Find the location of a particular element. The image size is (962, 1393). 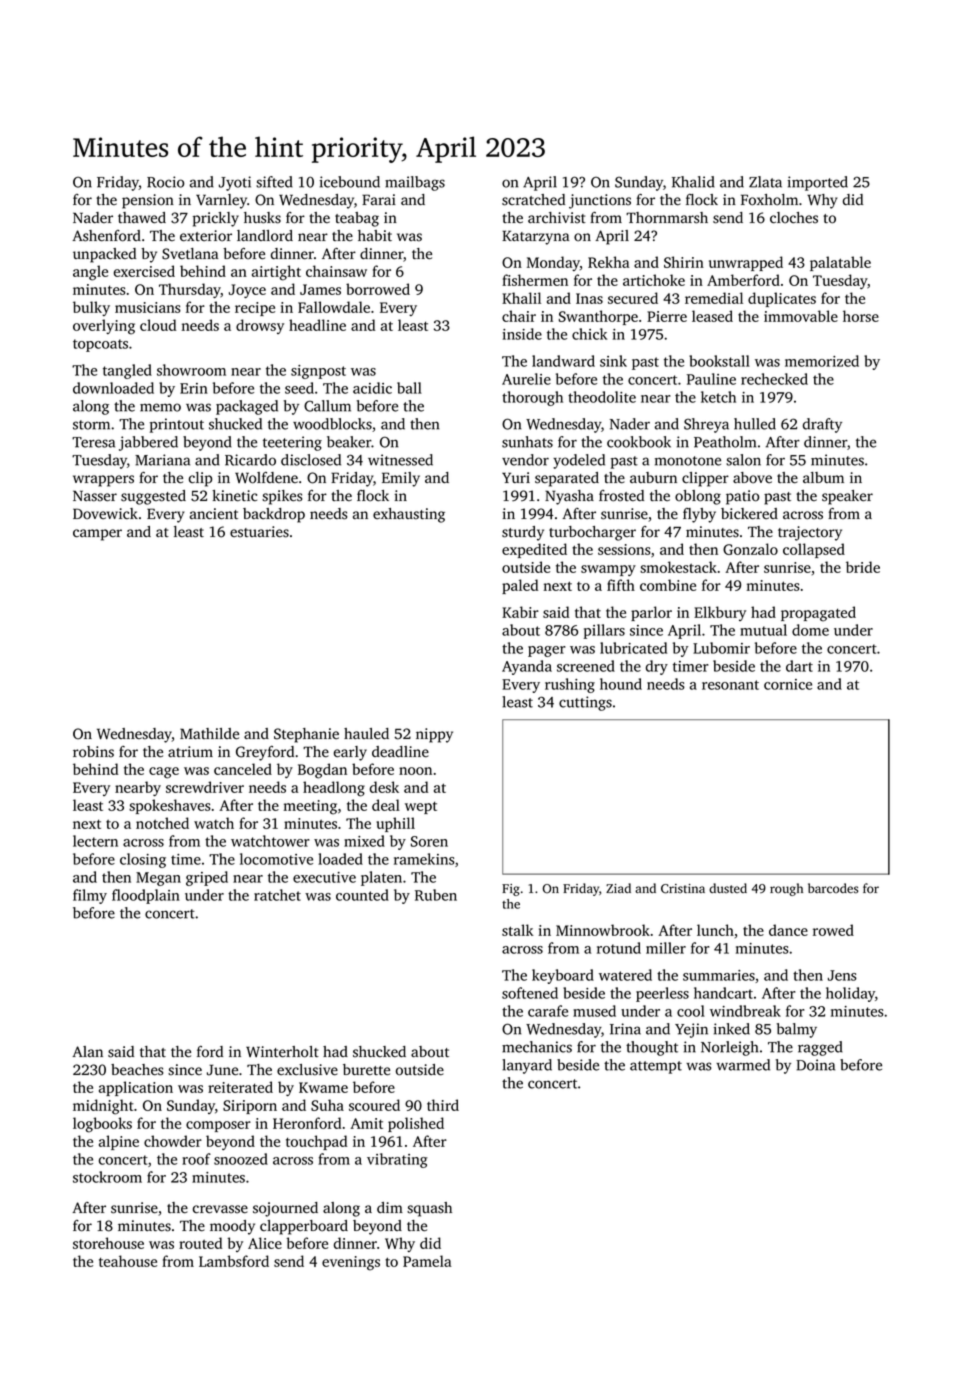

Peatholm is located at coordinates (725, 442).
